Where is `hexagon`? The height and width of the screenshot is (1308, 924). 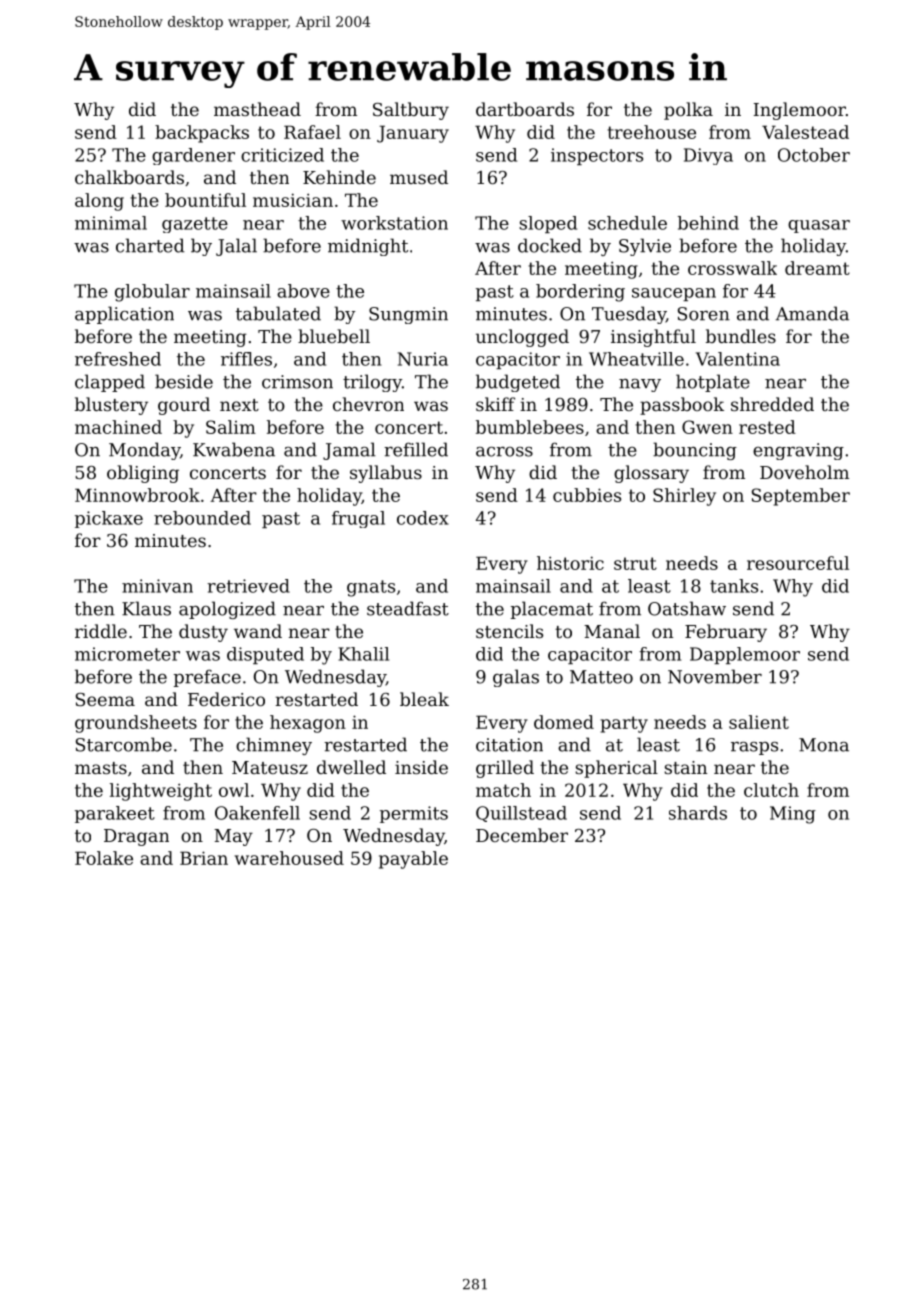
hexagon is located at coordinates (308, 724).
